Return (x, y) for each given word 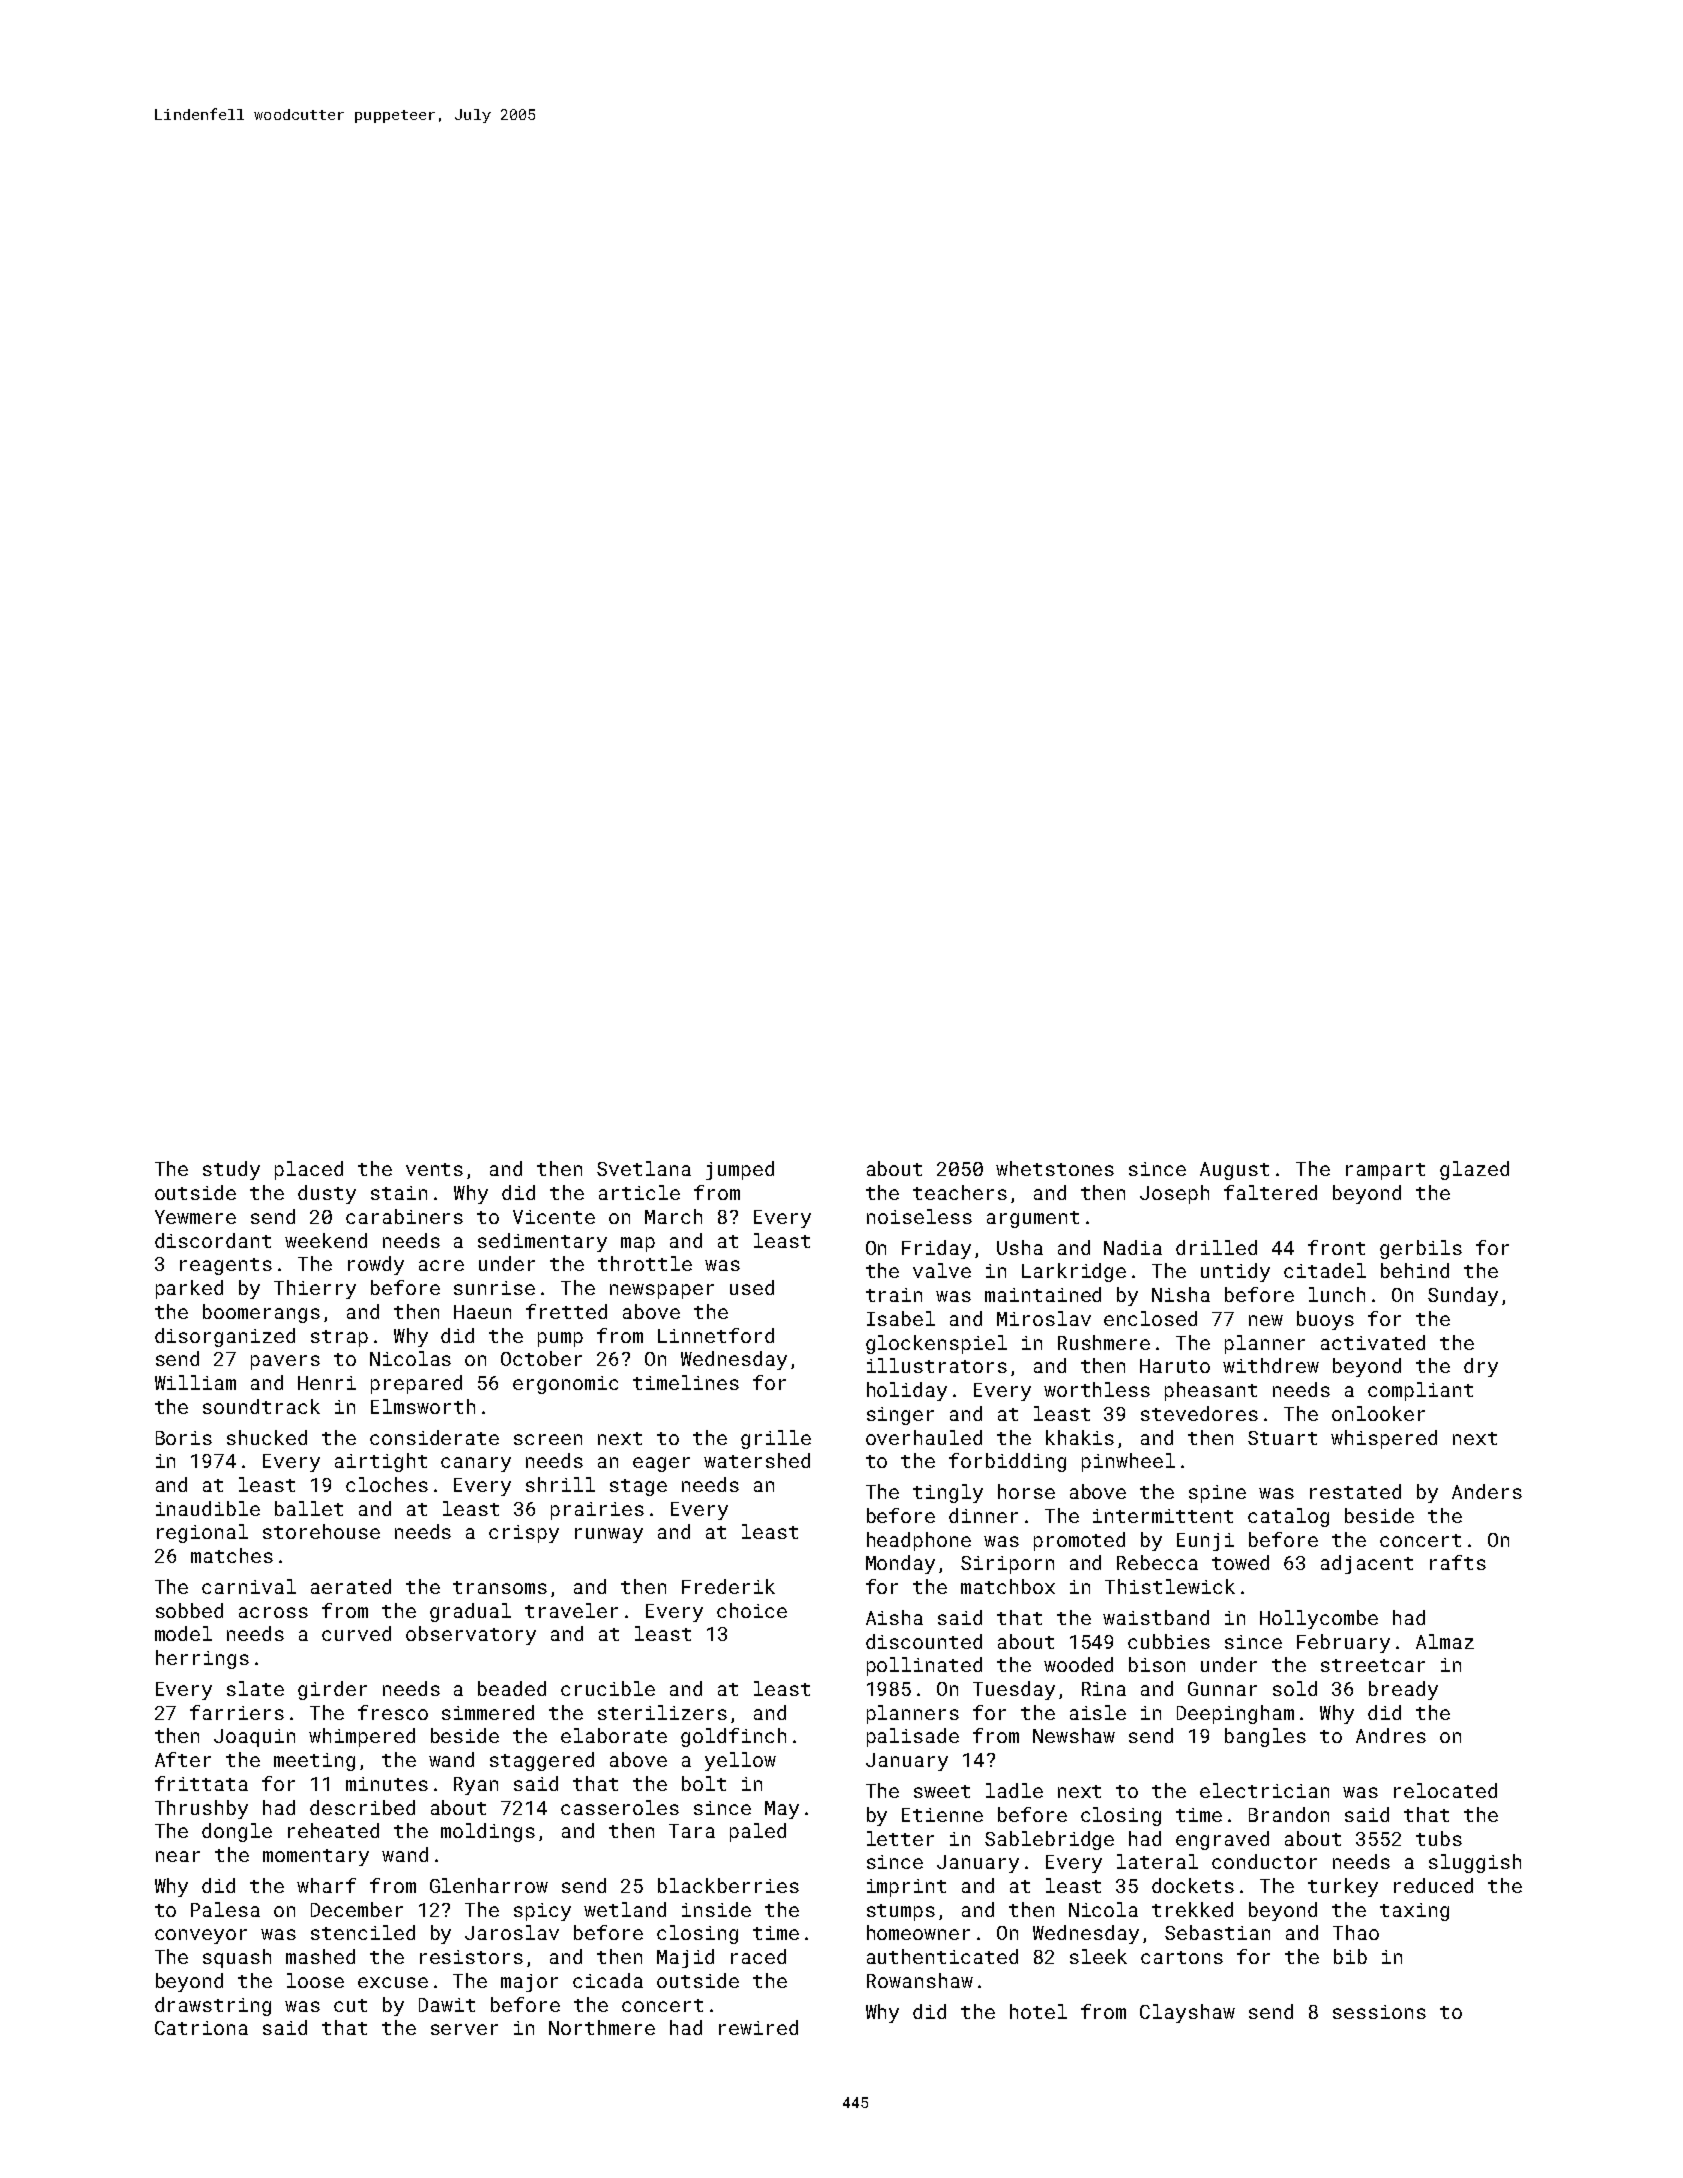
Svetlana (644, 1168)
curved (356, 1633)
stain (399, 1193)
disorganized (225, 1337)
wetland (625, 1909)
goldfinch (733, 1737)
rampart (1385, 1171)
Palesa (225, 1909)
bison (1157, 1664)
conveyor (201, 1936)
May (782, 1810)
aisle (1098, 1712)
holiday (907, 1391)
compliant (1420, 1391)
